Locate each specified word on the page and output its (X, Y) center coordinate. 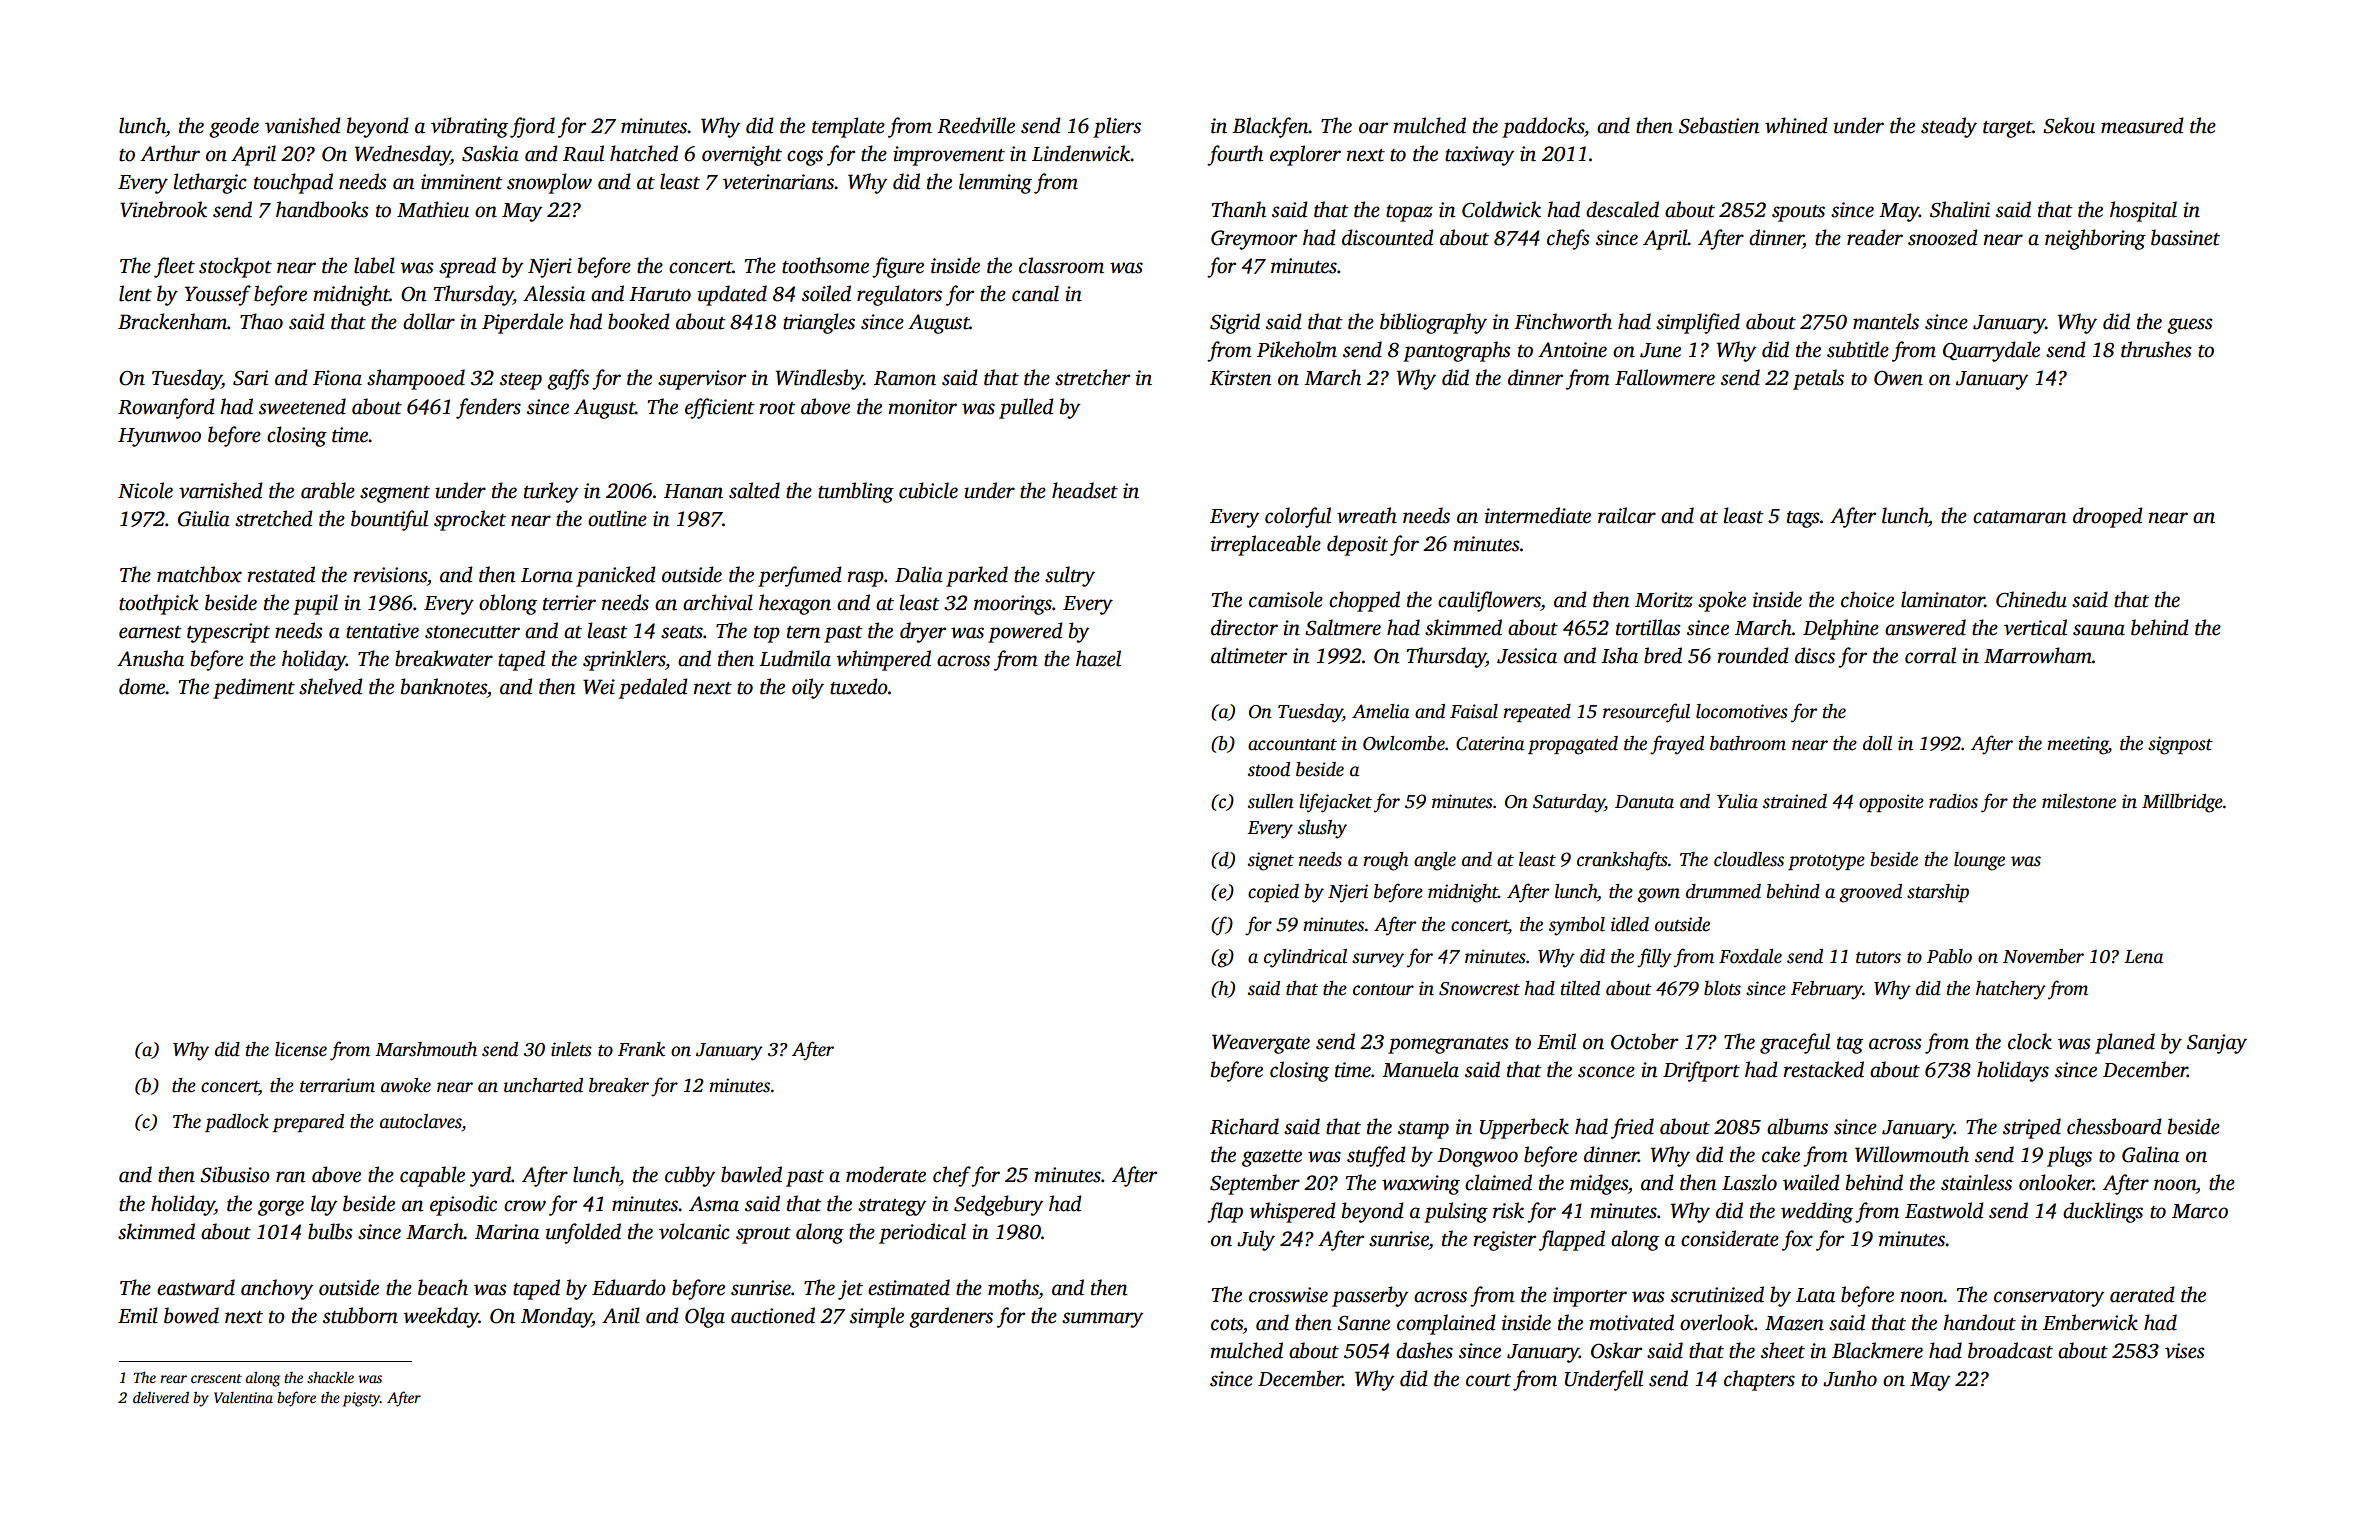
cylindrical (1305, 958)
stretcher (1092, 377)
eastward (196, 1287)
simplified (1698, 323)
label (374, 265)
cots (1227, 1324)
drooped (2108, 517)
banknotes (444, 686)
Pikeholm (1297, 349)
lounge (1979, 861)
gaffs (568, 379)
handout (1979, 1322)
